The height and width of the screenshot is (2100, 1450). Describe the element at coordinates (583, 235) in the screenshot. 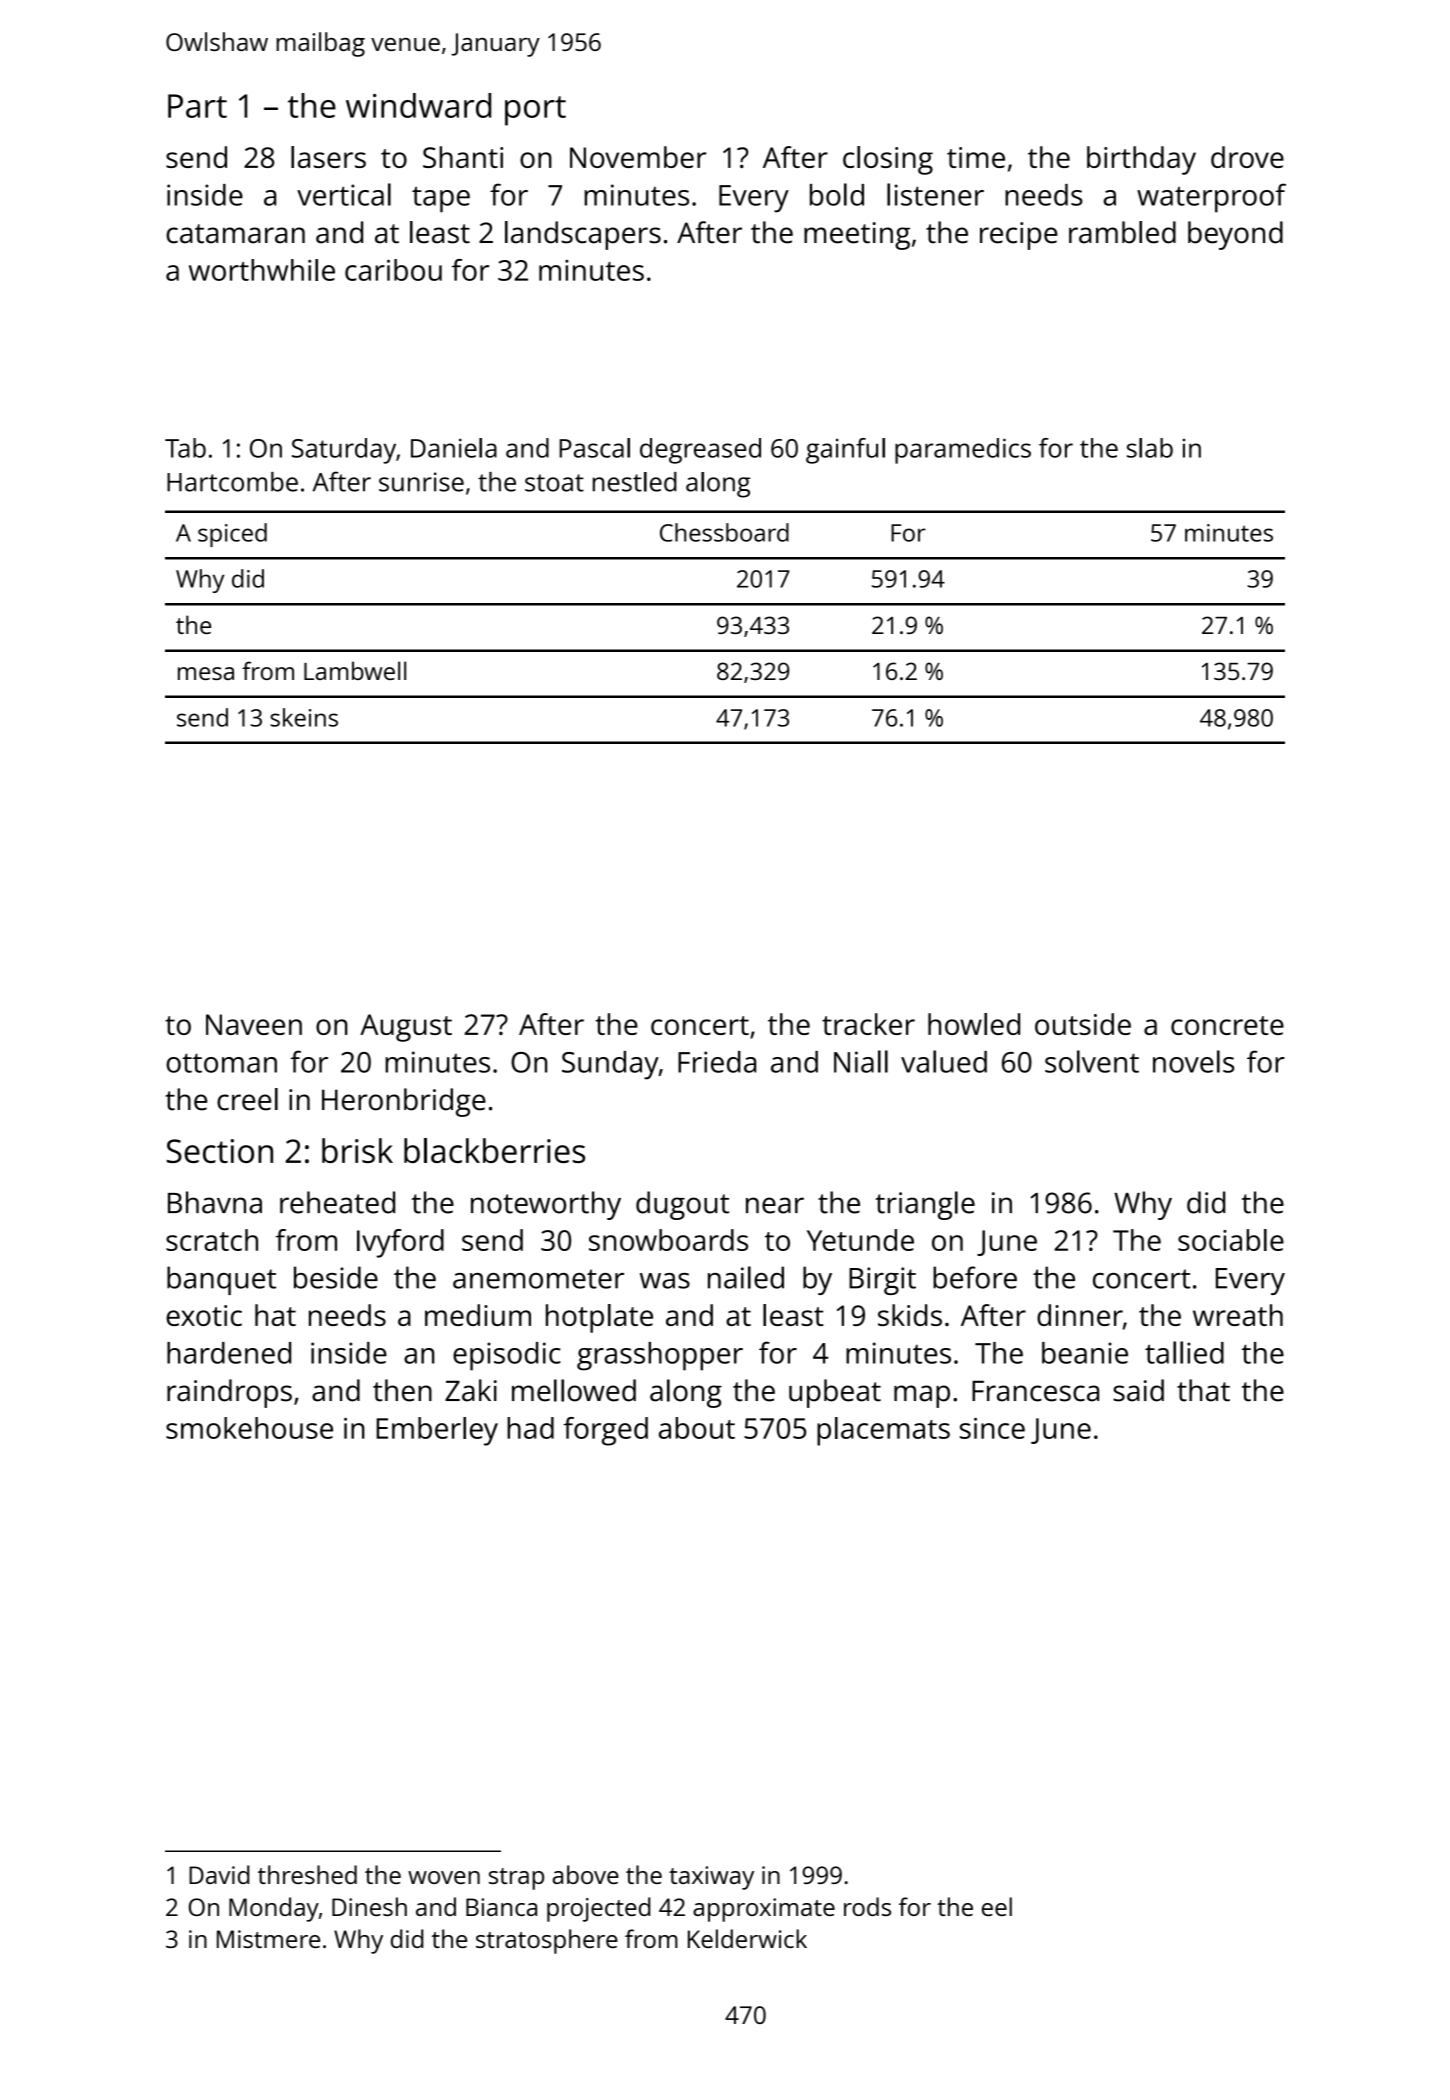

I see `landscapers` at that location.
